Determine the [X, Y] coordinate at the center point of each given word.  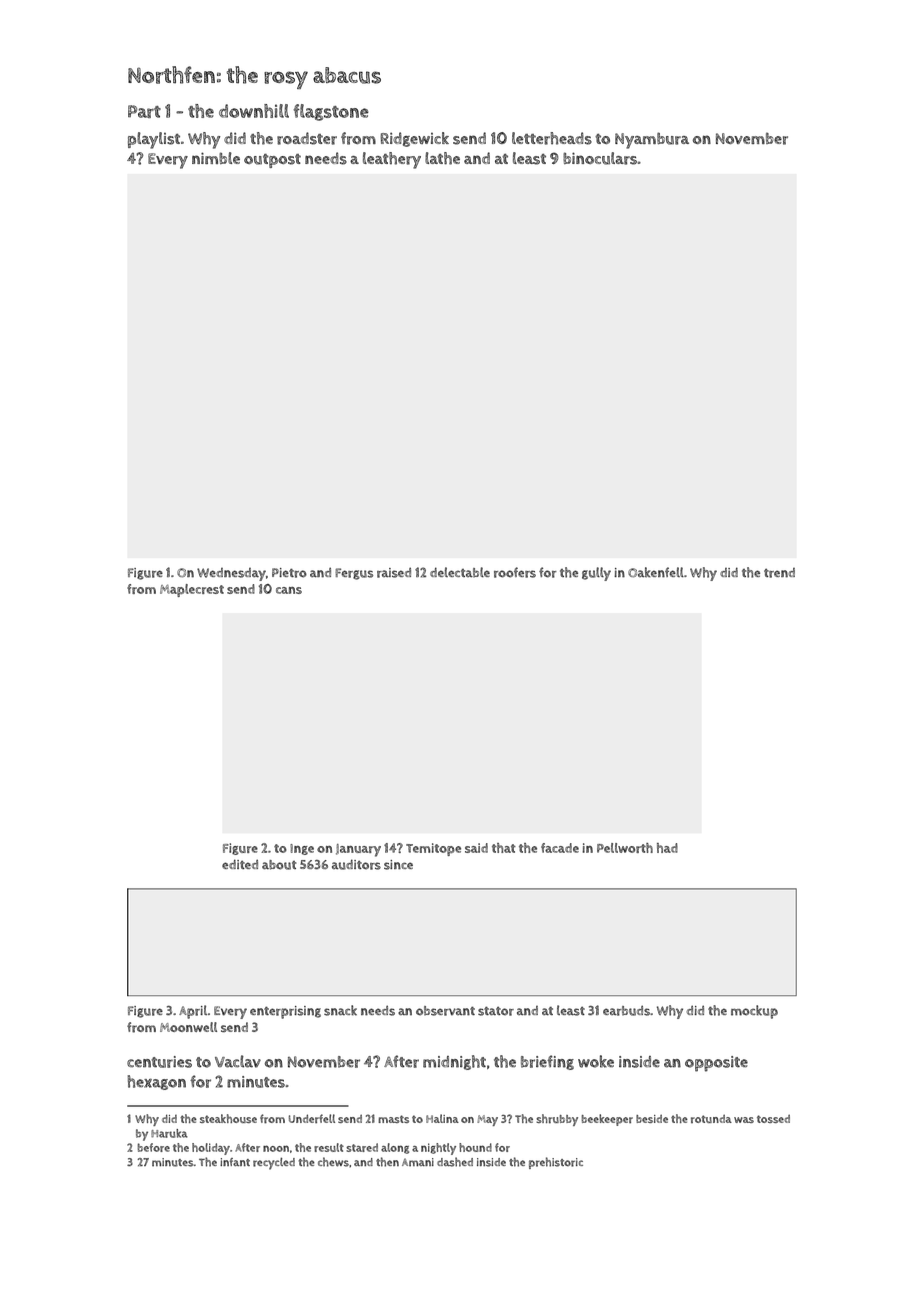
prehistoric [556, 1163]
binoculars [600, 158]
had [667, 848]
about [279, 865]
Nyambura [652, 140]
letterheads [552, 138]
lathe [442, 158]
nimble [216, 158]
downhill [254, 111]
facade [560, 848]
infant [235, 1162]
